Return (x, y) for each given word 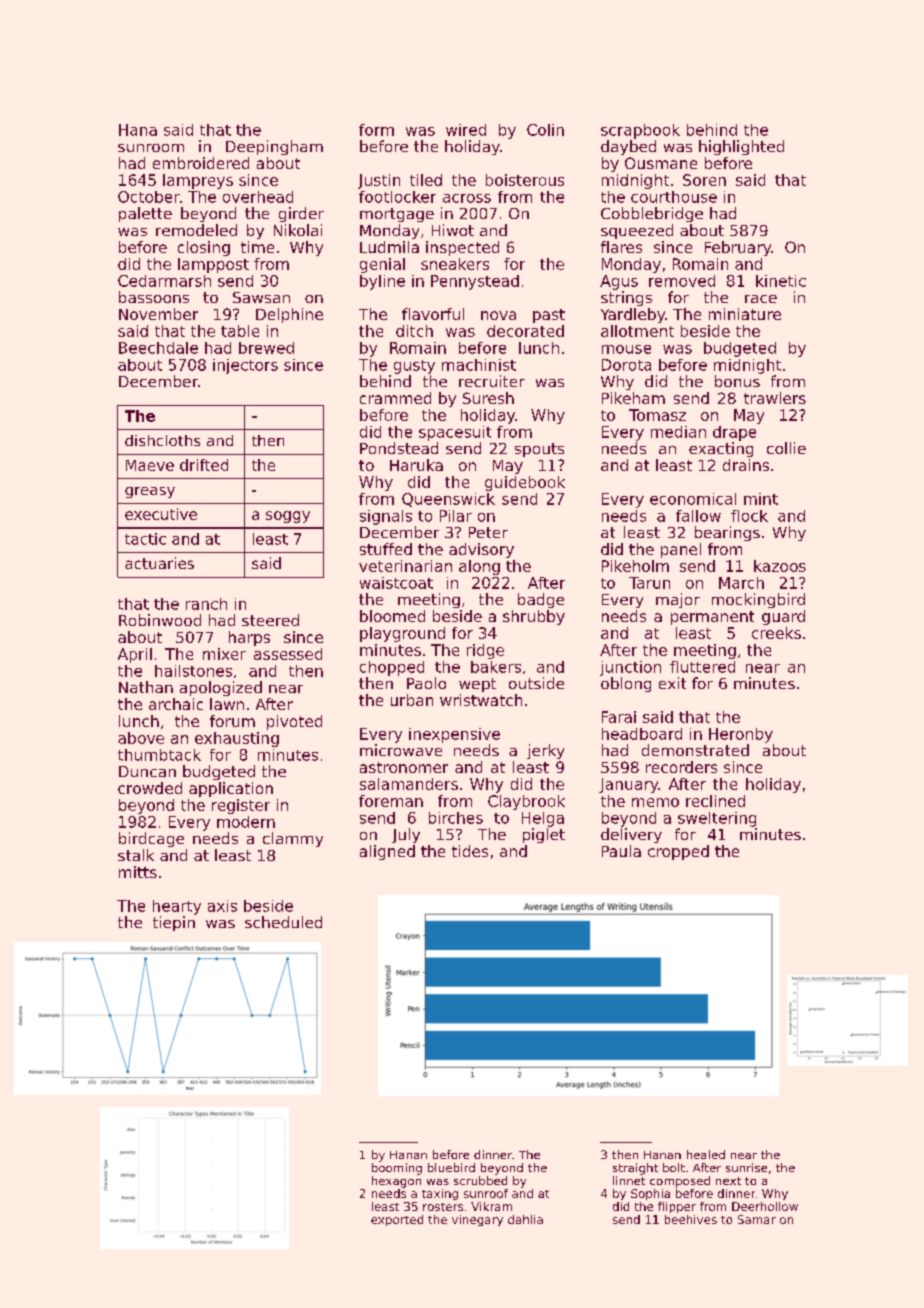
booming (397, 1169)
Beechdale (158, 348)
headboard (642, 734)
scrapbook (640, 131)
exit (672, 683)
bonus (737, 381)
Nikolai (298, 230)
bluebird (451, 1167)
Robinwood (160, 620)
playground (402, 634)
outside (536, 683)
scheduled (283, 922)
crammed (395, 398)
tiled (426, 180)
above (141, 738)
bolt (674, 1167)
